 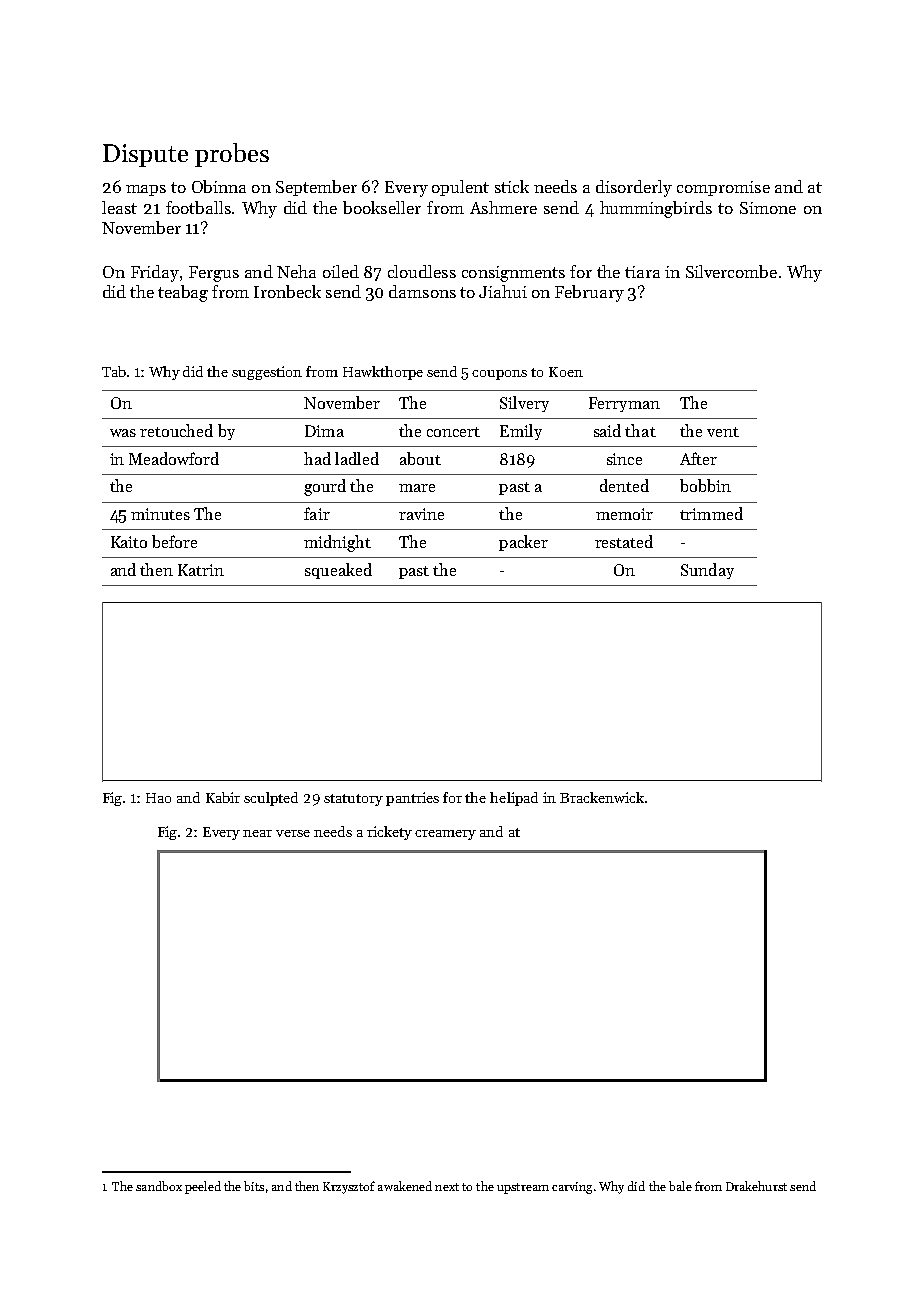 I want to click on Drakehurst, so click(x=756, y=1186).
